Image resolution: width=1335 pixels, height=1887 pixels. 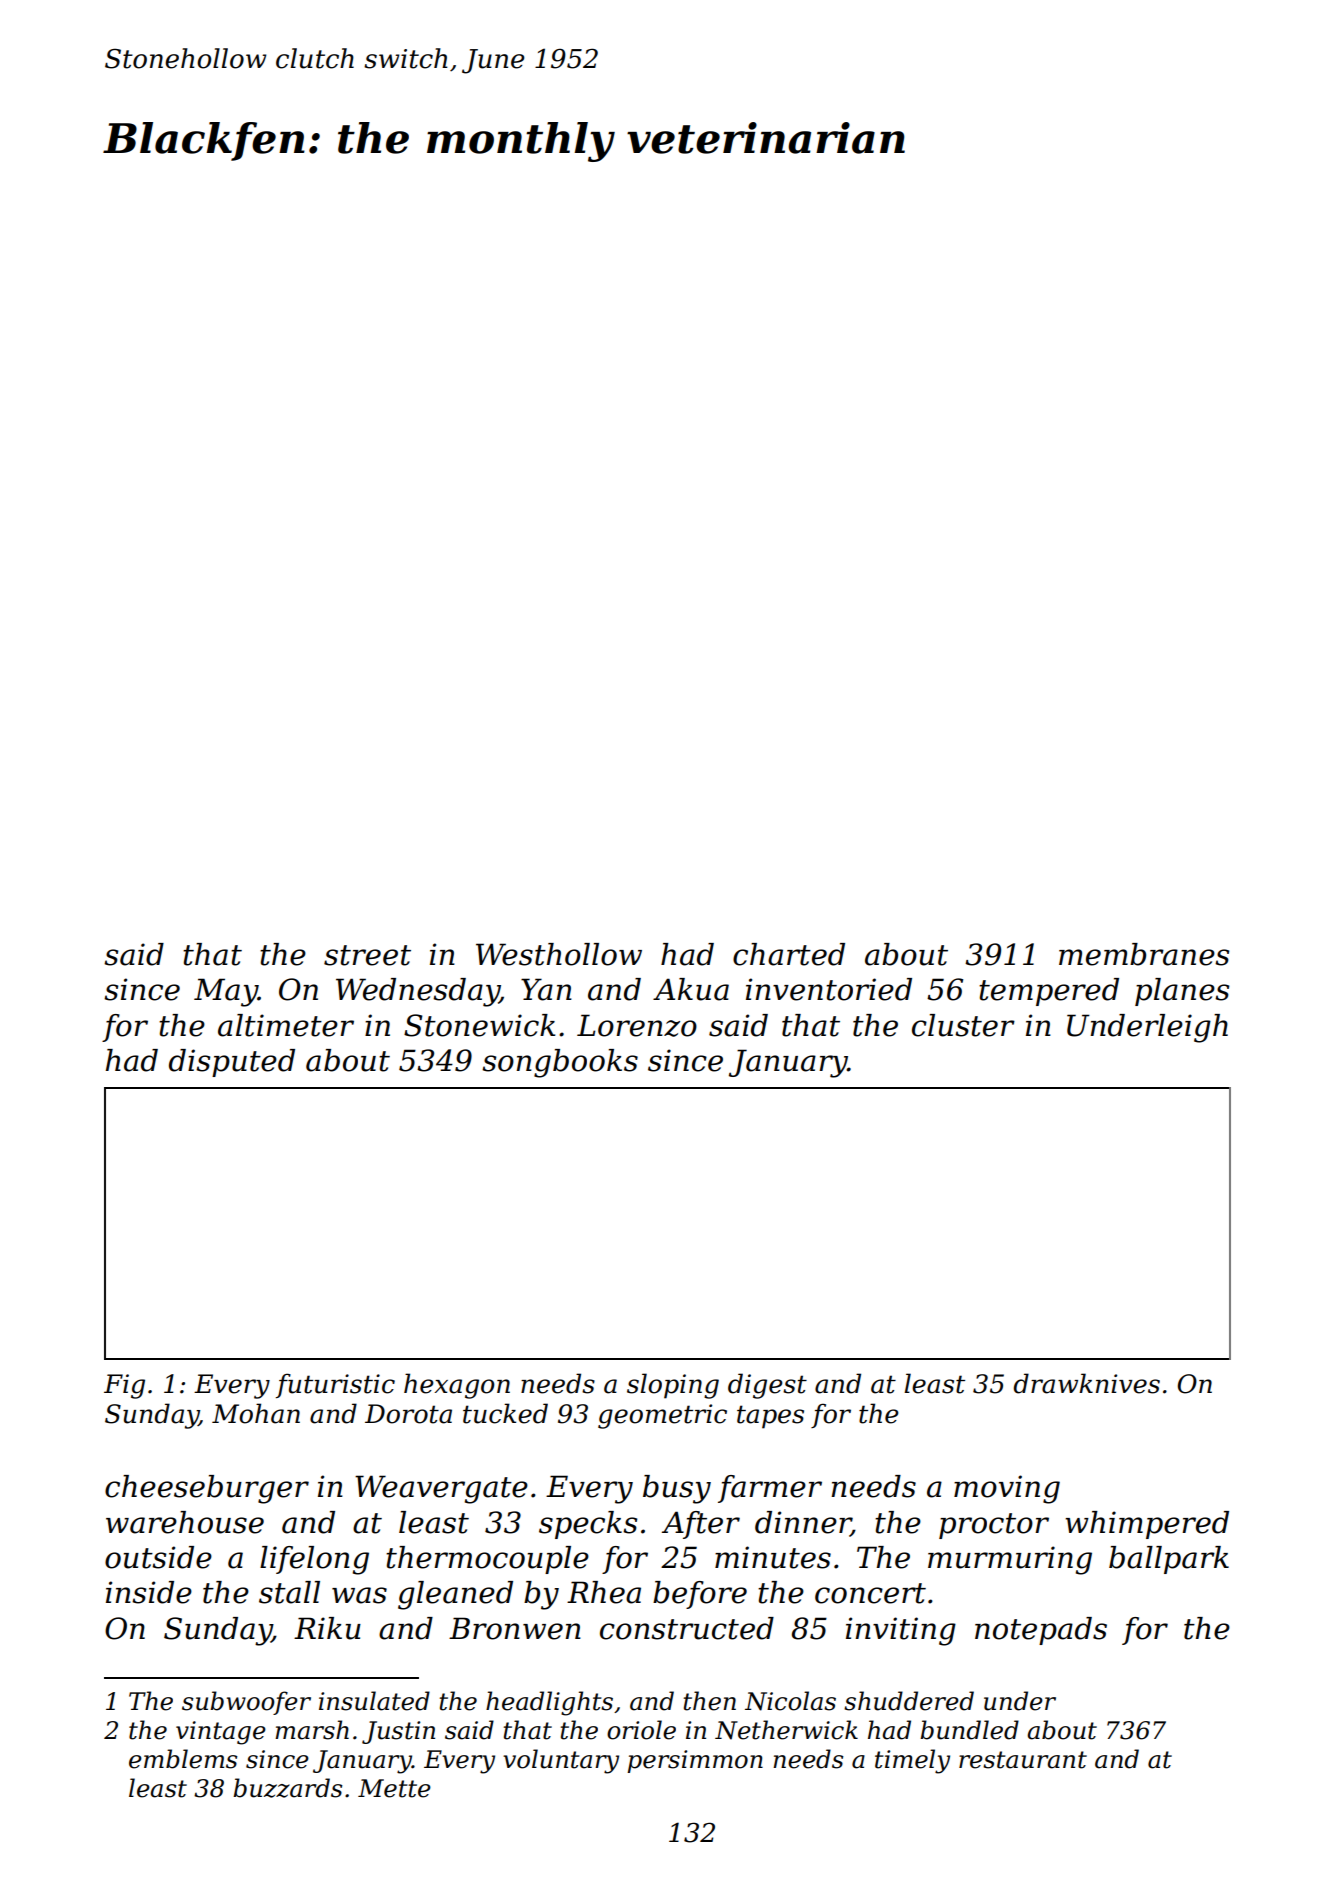 I want to click on charted, so click(x=789, y=954).
